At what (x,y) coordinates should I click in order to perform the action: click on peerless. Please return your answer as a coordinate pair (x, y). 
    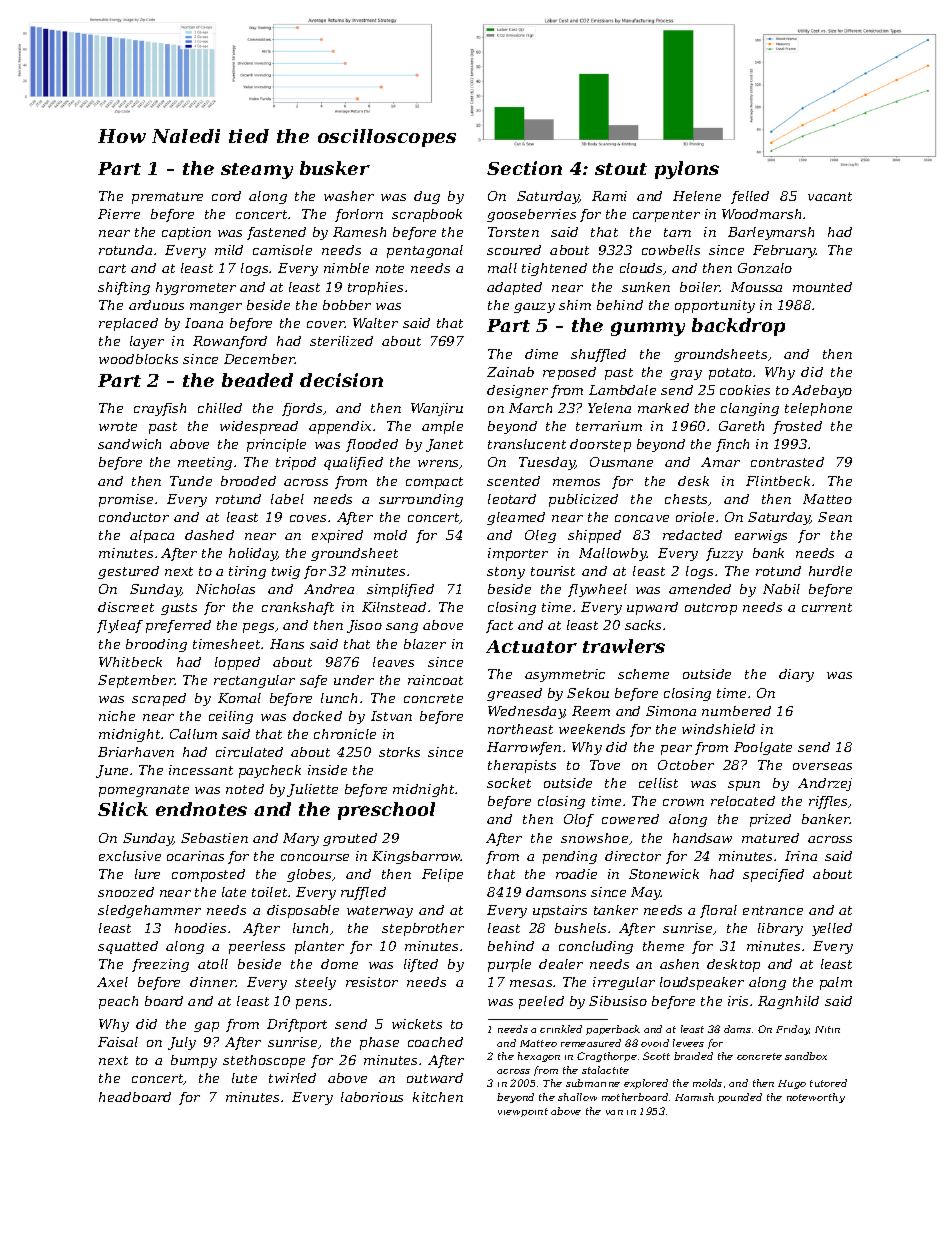
    Looking at the image, I should click on (257, 947).
